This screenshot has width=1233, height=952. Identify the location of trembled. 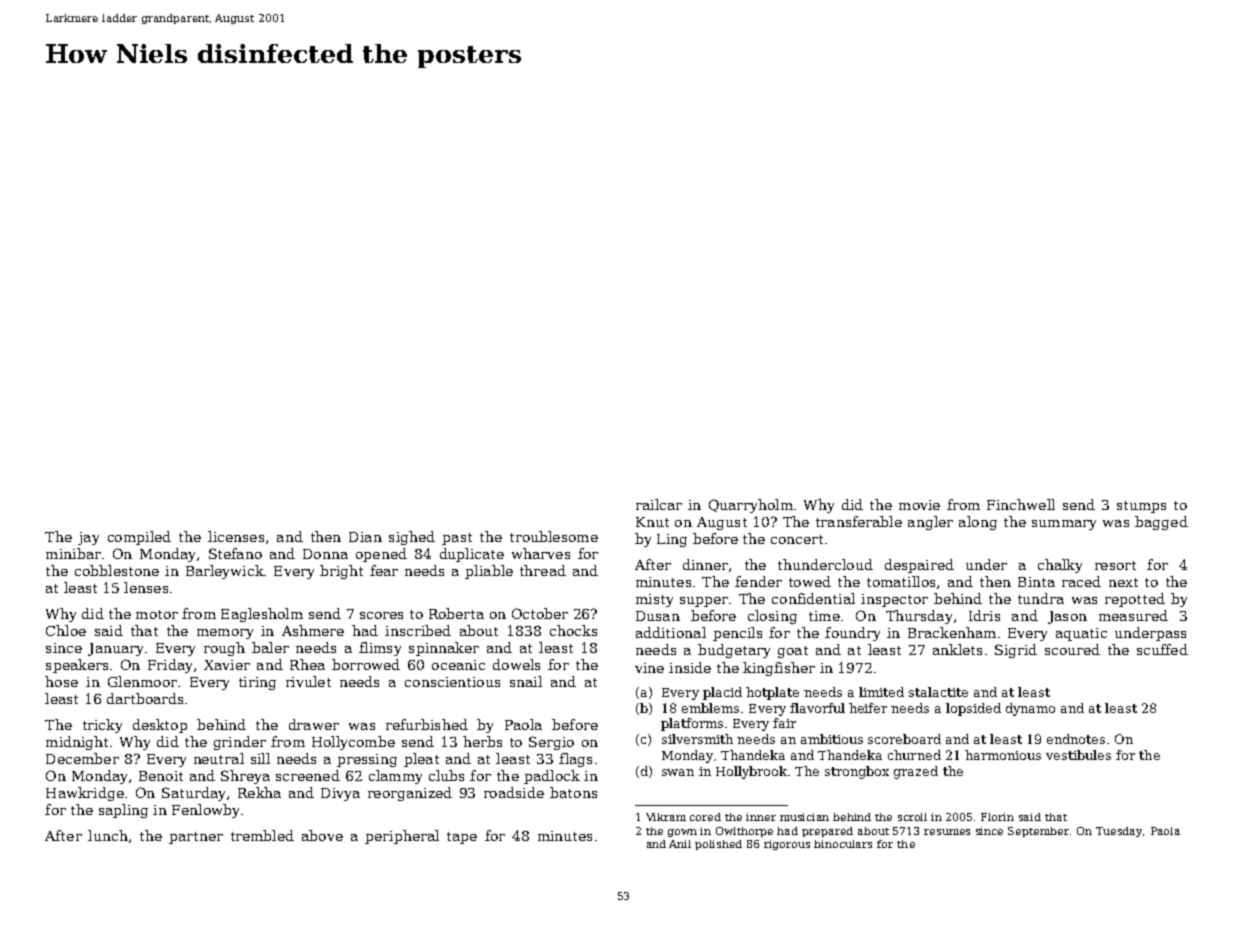
(262, 835).
